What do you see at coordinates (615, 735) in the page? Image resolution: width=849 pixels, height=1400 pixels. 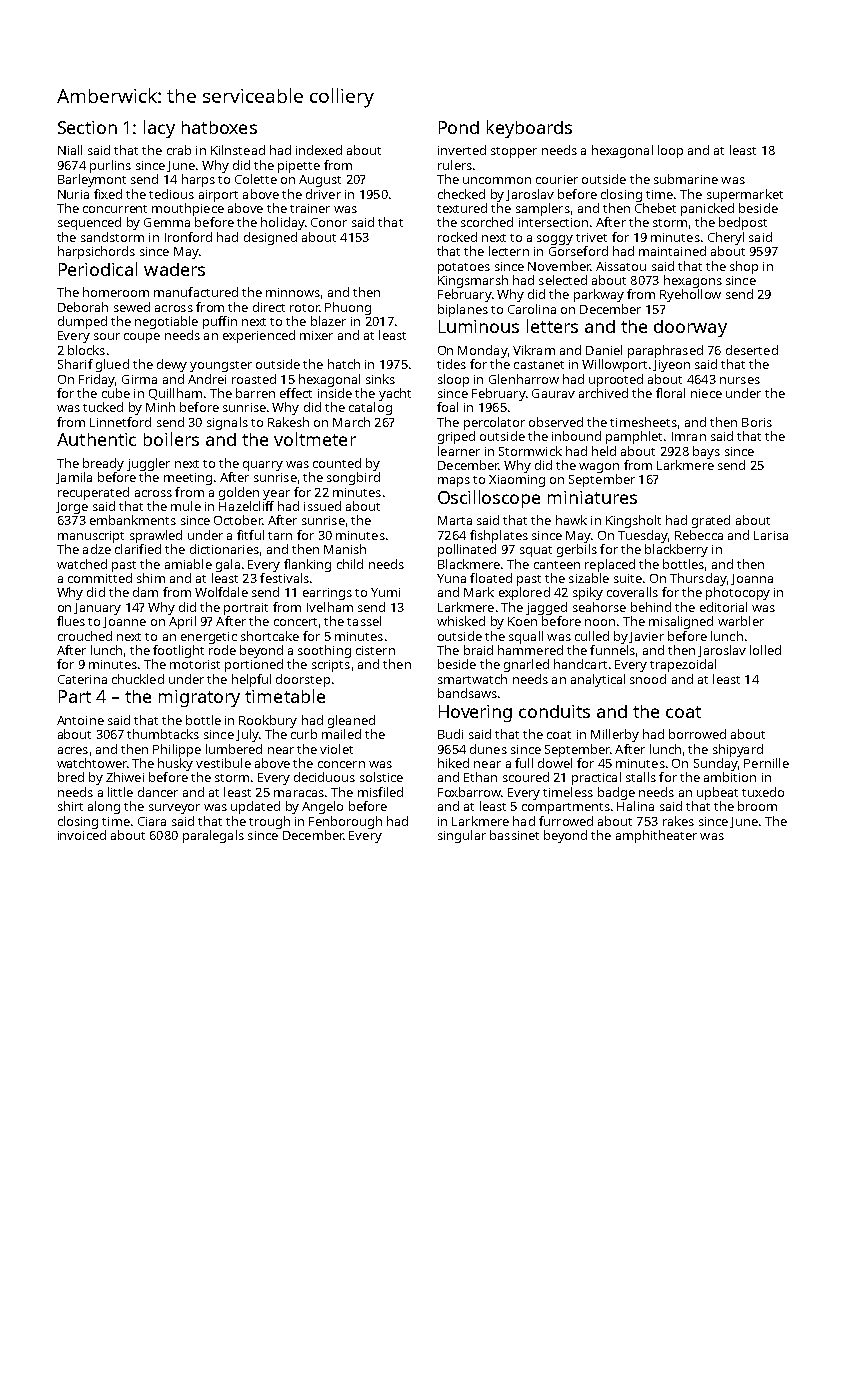 I see `Millerby` at bounding box center [615, 735].
